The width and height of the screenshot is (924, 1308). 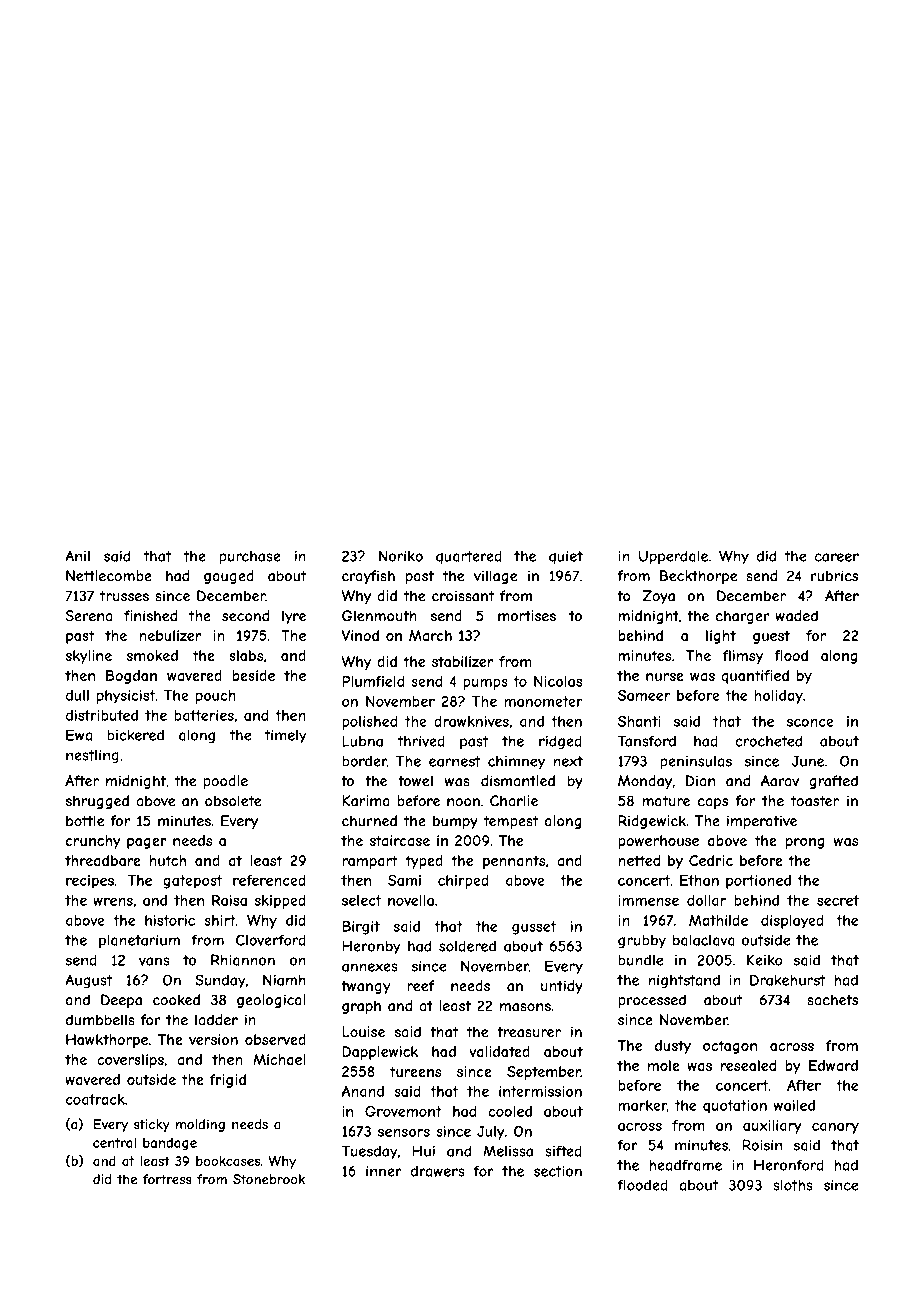 What do you see at coordinates (527, 616) in the screenshot?
I see `mortises` at bounding box center [527, 616].
